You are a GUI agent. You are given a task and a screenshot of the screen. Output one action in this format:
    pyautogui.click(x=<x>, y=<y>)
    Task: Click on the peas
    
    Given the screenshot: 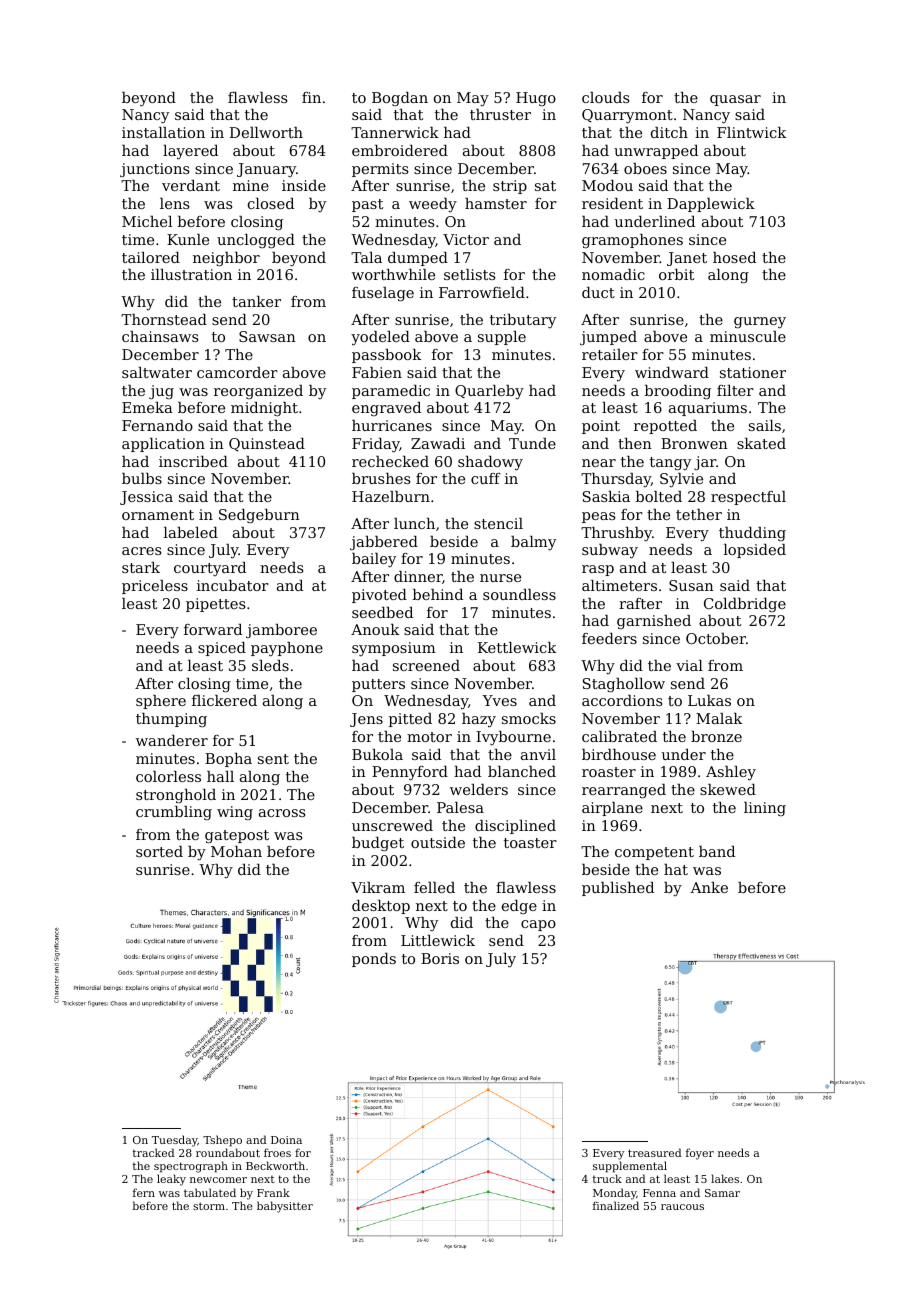 What is the action you would take?
    pyautogui.click(x=599, y=517)
